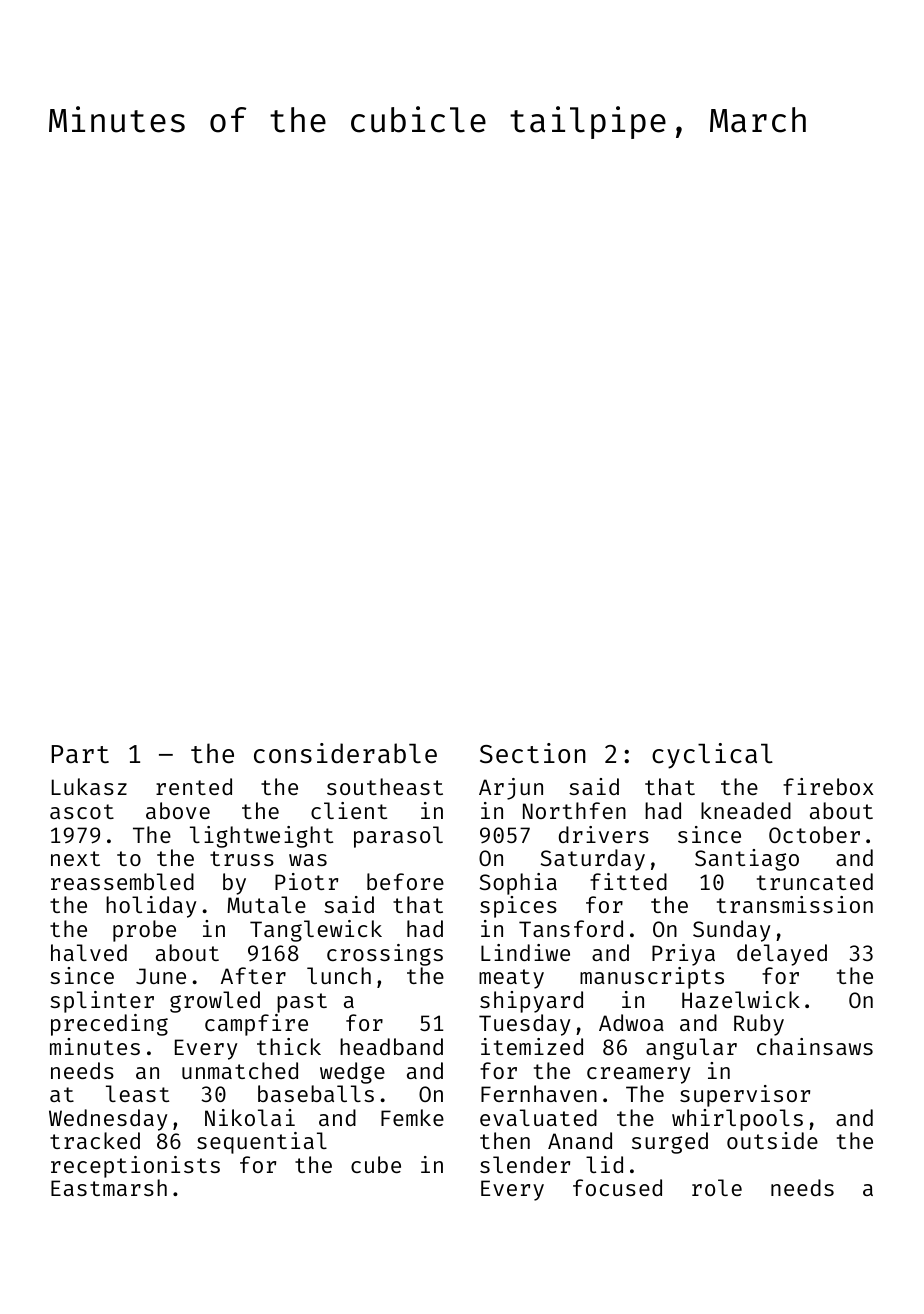 Image resolution: width=924 pixels, height=1314 pixels. What do you see at coordinates (82, 811) in the page?
I see `ascot` at bounding box center [82, 811].
